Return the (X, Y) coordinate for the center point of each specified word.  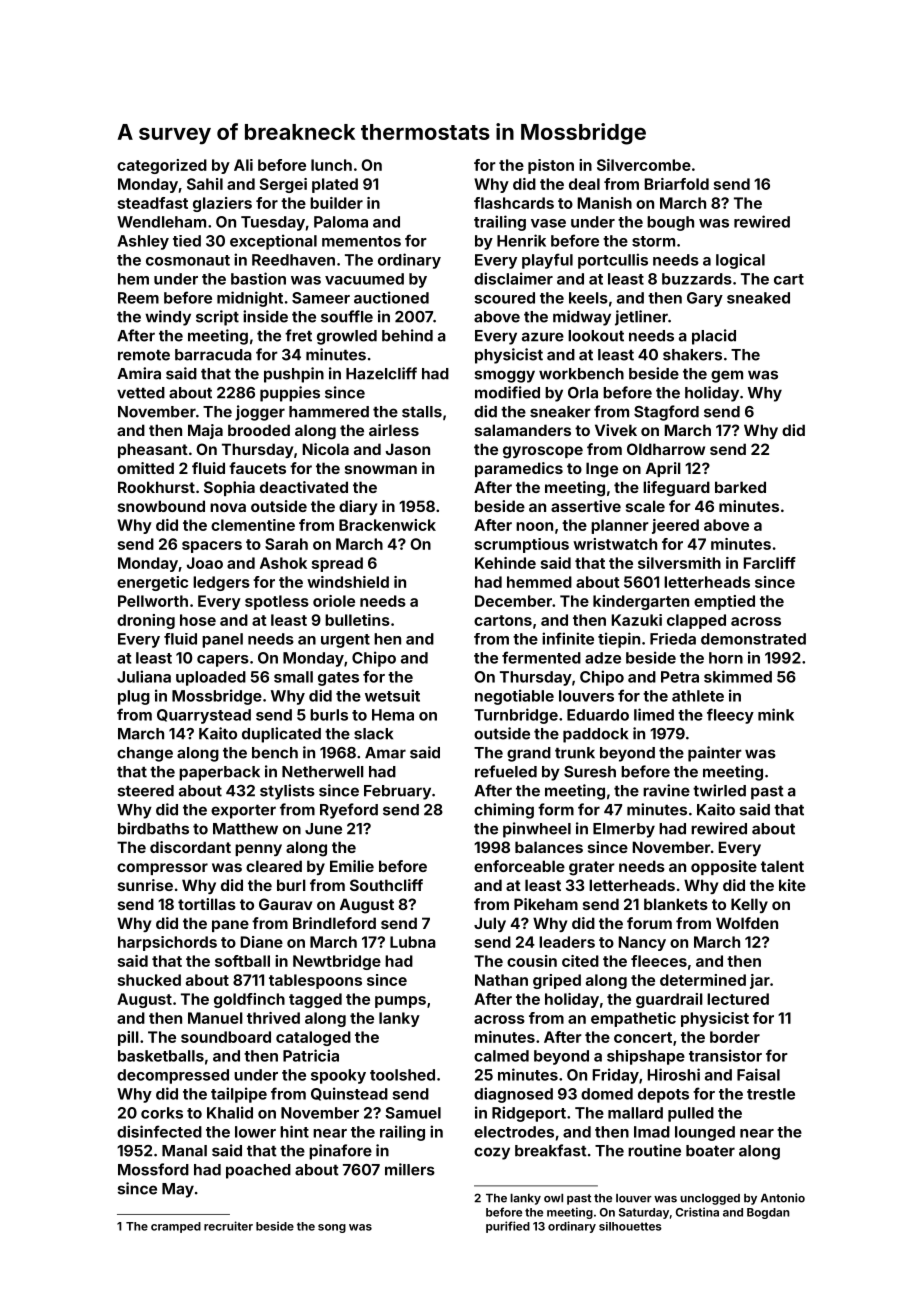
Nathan (501, 980)
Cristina (697, 1212)
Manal (184, 1151)
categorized (162, 166)
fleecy (730, 716)
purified (508, 1227)
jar (760, 981)
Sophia (229, 488)
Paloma (341, 222)
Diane (262, 942)
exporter (243, 811)
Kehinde (505, 563)
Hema (393, 715)
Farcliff (770, 563)
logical (740, 261)
